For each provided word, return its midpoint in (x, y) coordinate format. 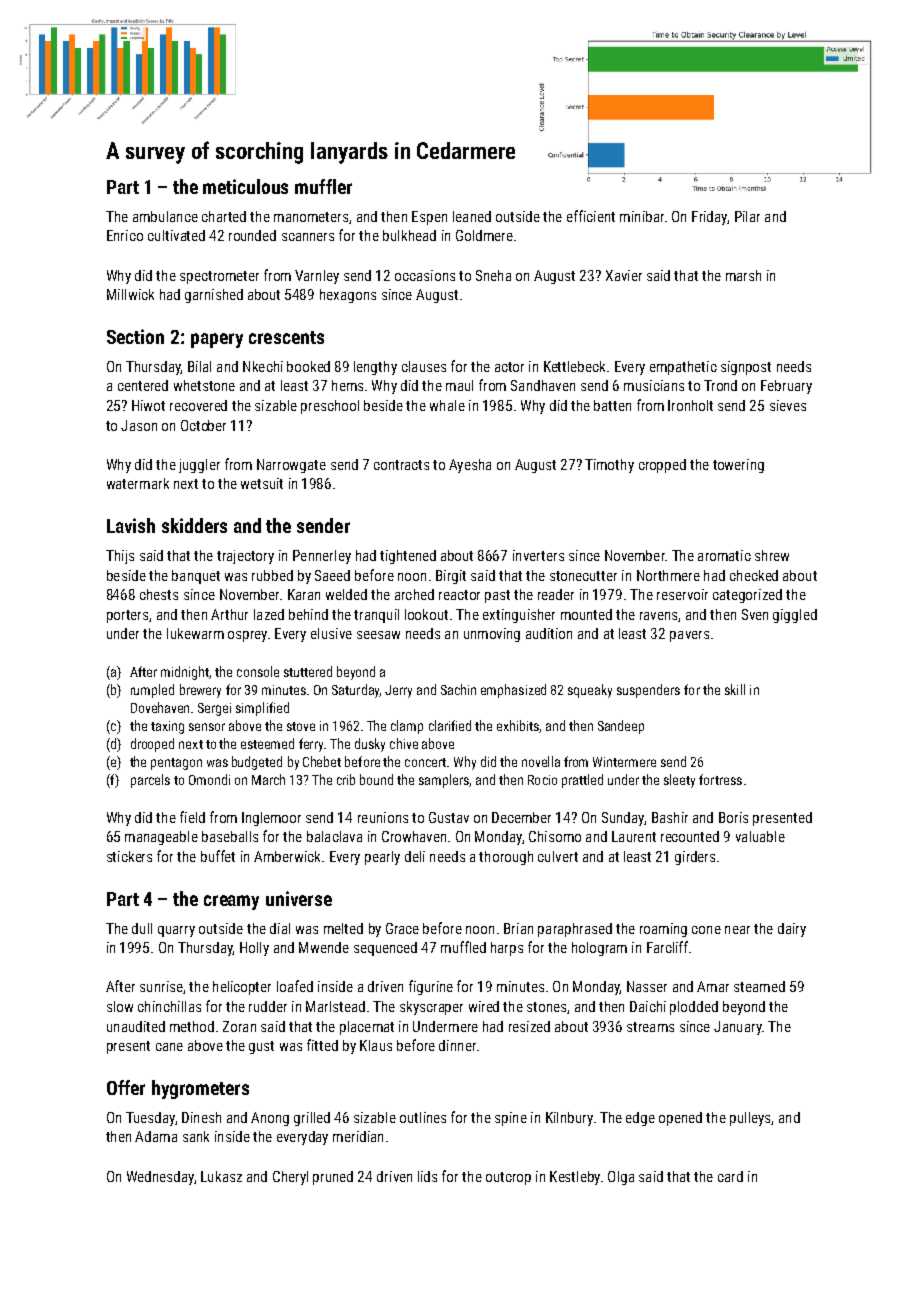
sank (196, 1136)
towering (738, 466)
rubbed (272, 575)
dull (142, 928)
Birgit (451, 577)
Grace (402, 928)
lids (427, 1176)
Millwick (130, 294)
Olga (621, 1178)
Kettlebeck (574, 366)
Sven (755, 614)
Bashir (670, 817)
